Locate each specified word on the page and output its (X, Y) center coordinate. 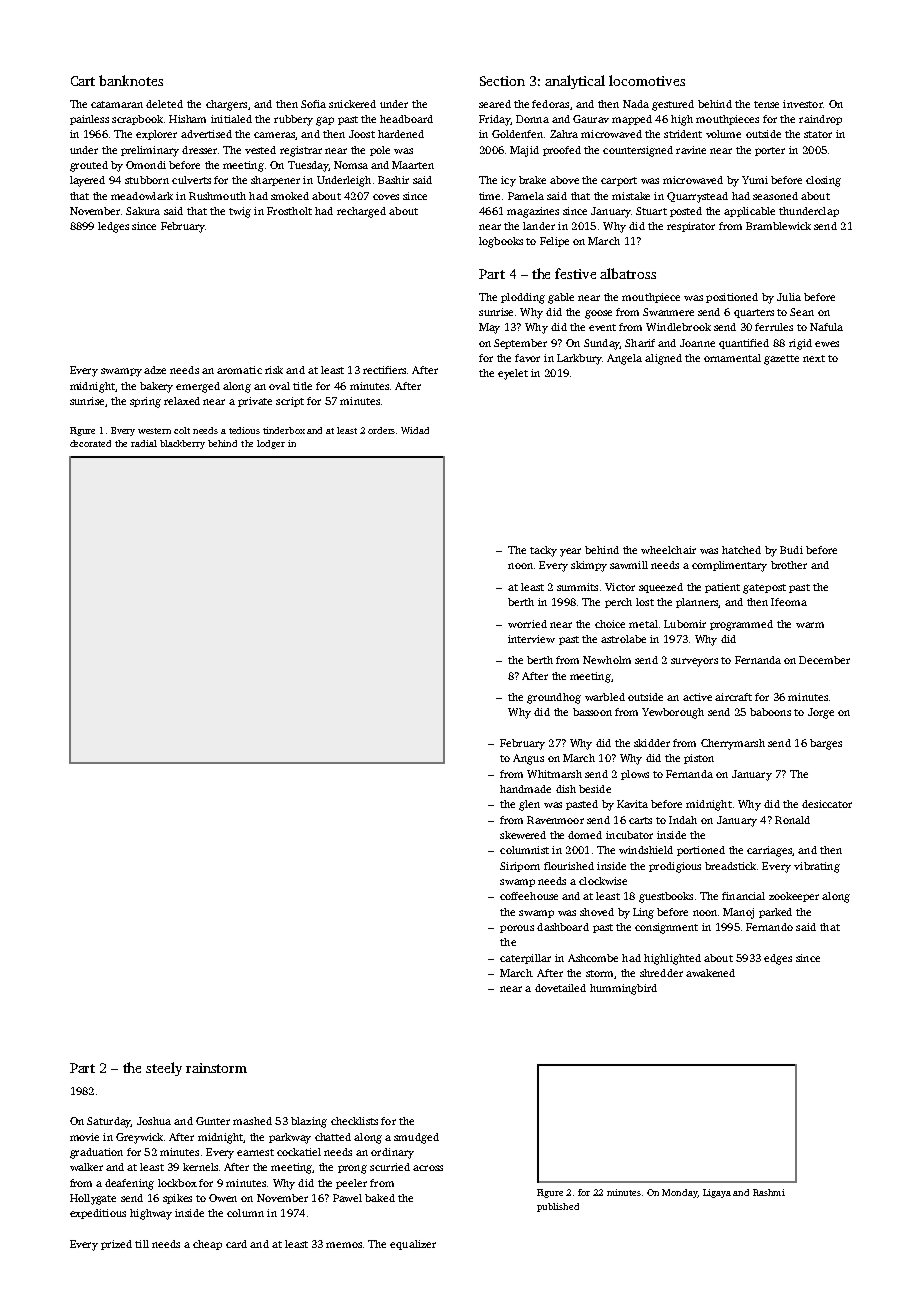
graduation (96, 1153)
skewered (523, 835)
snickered (352, 104)
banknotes (131, 80)
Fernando (769, 927)
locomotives (647, 80)
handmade (525, 789)
